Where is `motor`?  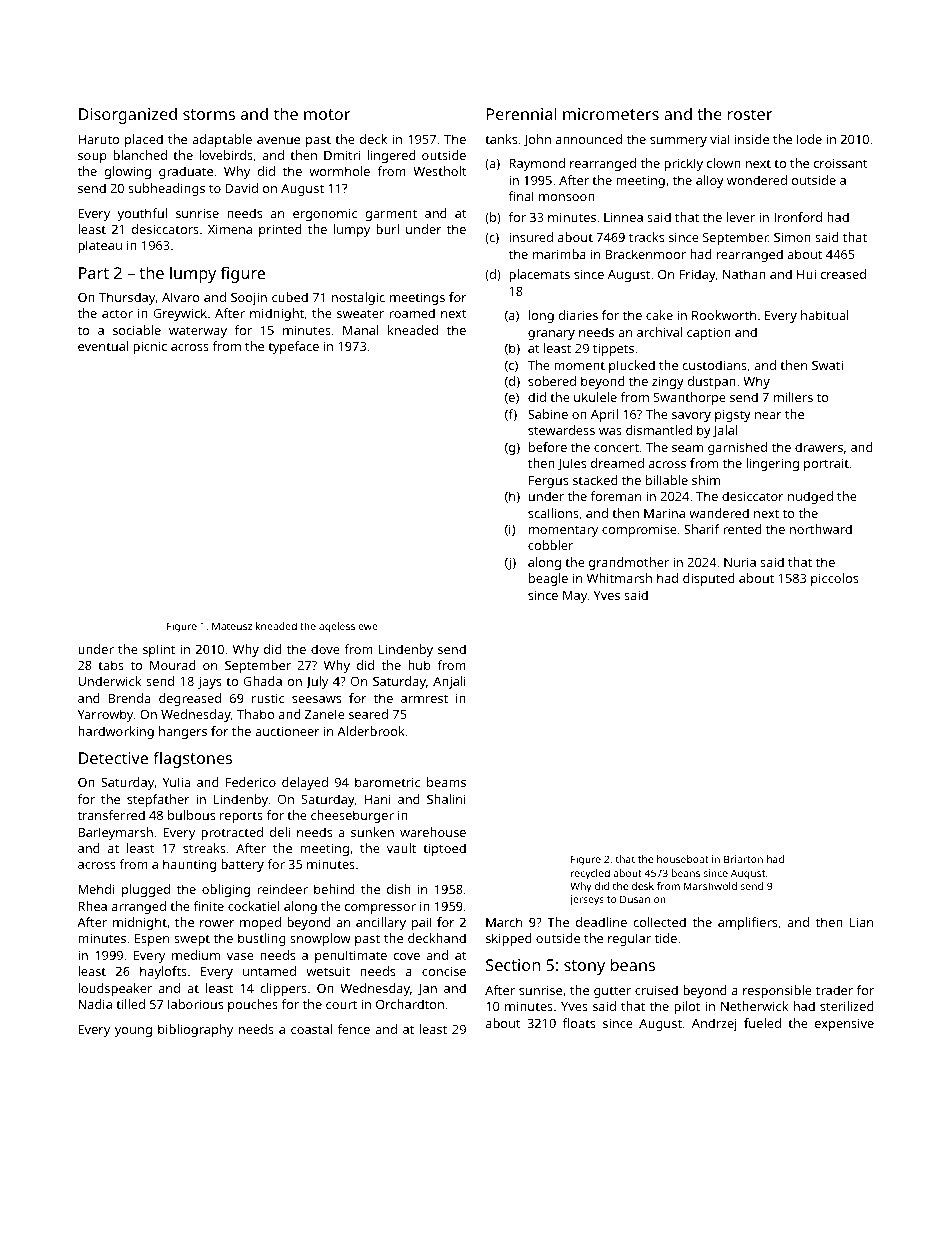 motor is located at coordinates (327, 114).
